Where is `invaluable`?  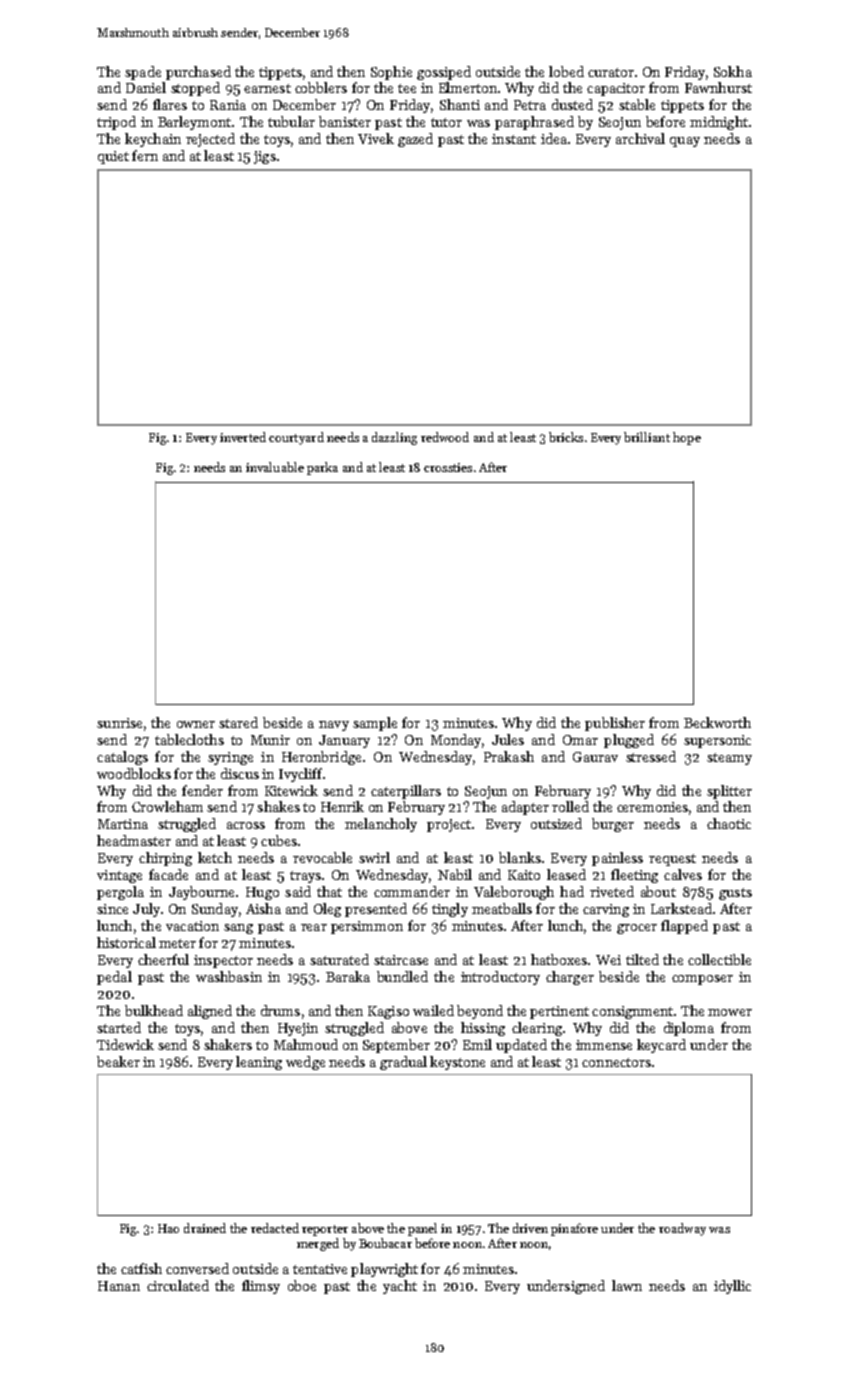
invaluable is located at coordinates (275, 467).
